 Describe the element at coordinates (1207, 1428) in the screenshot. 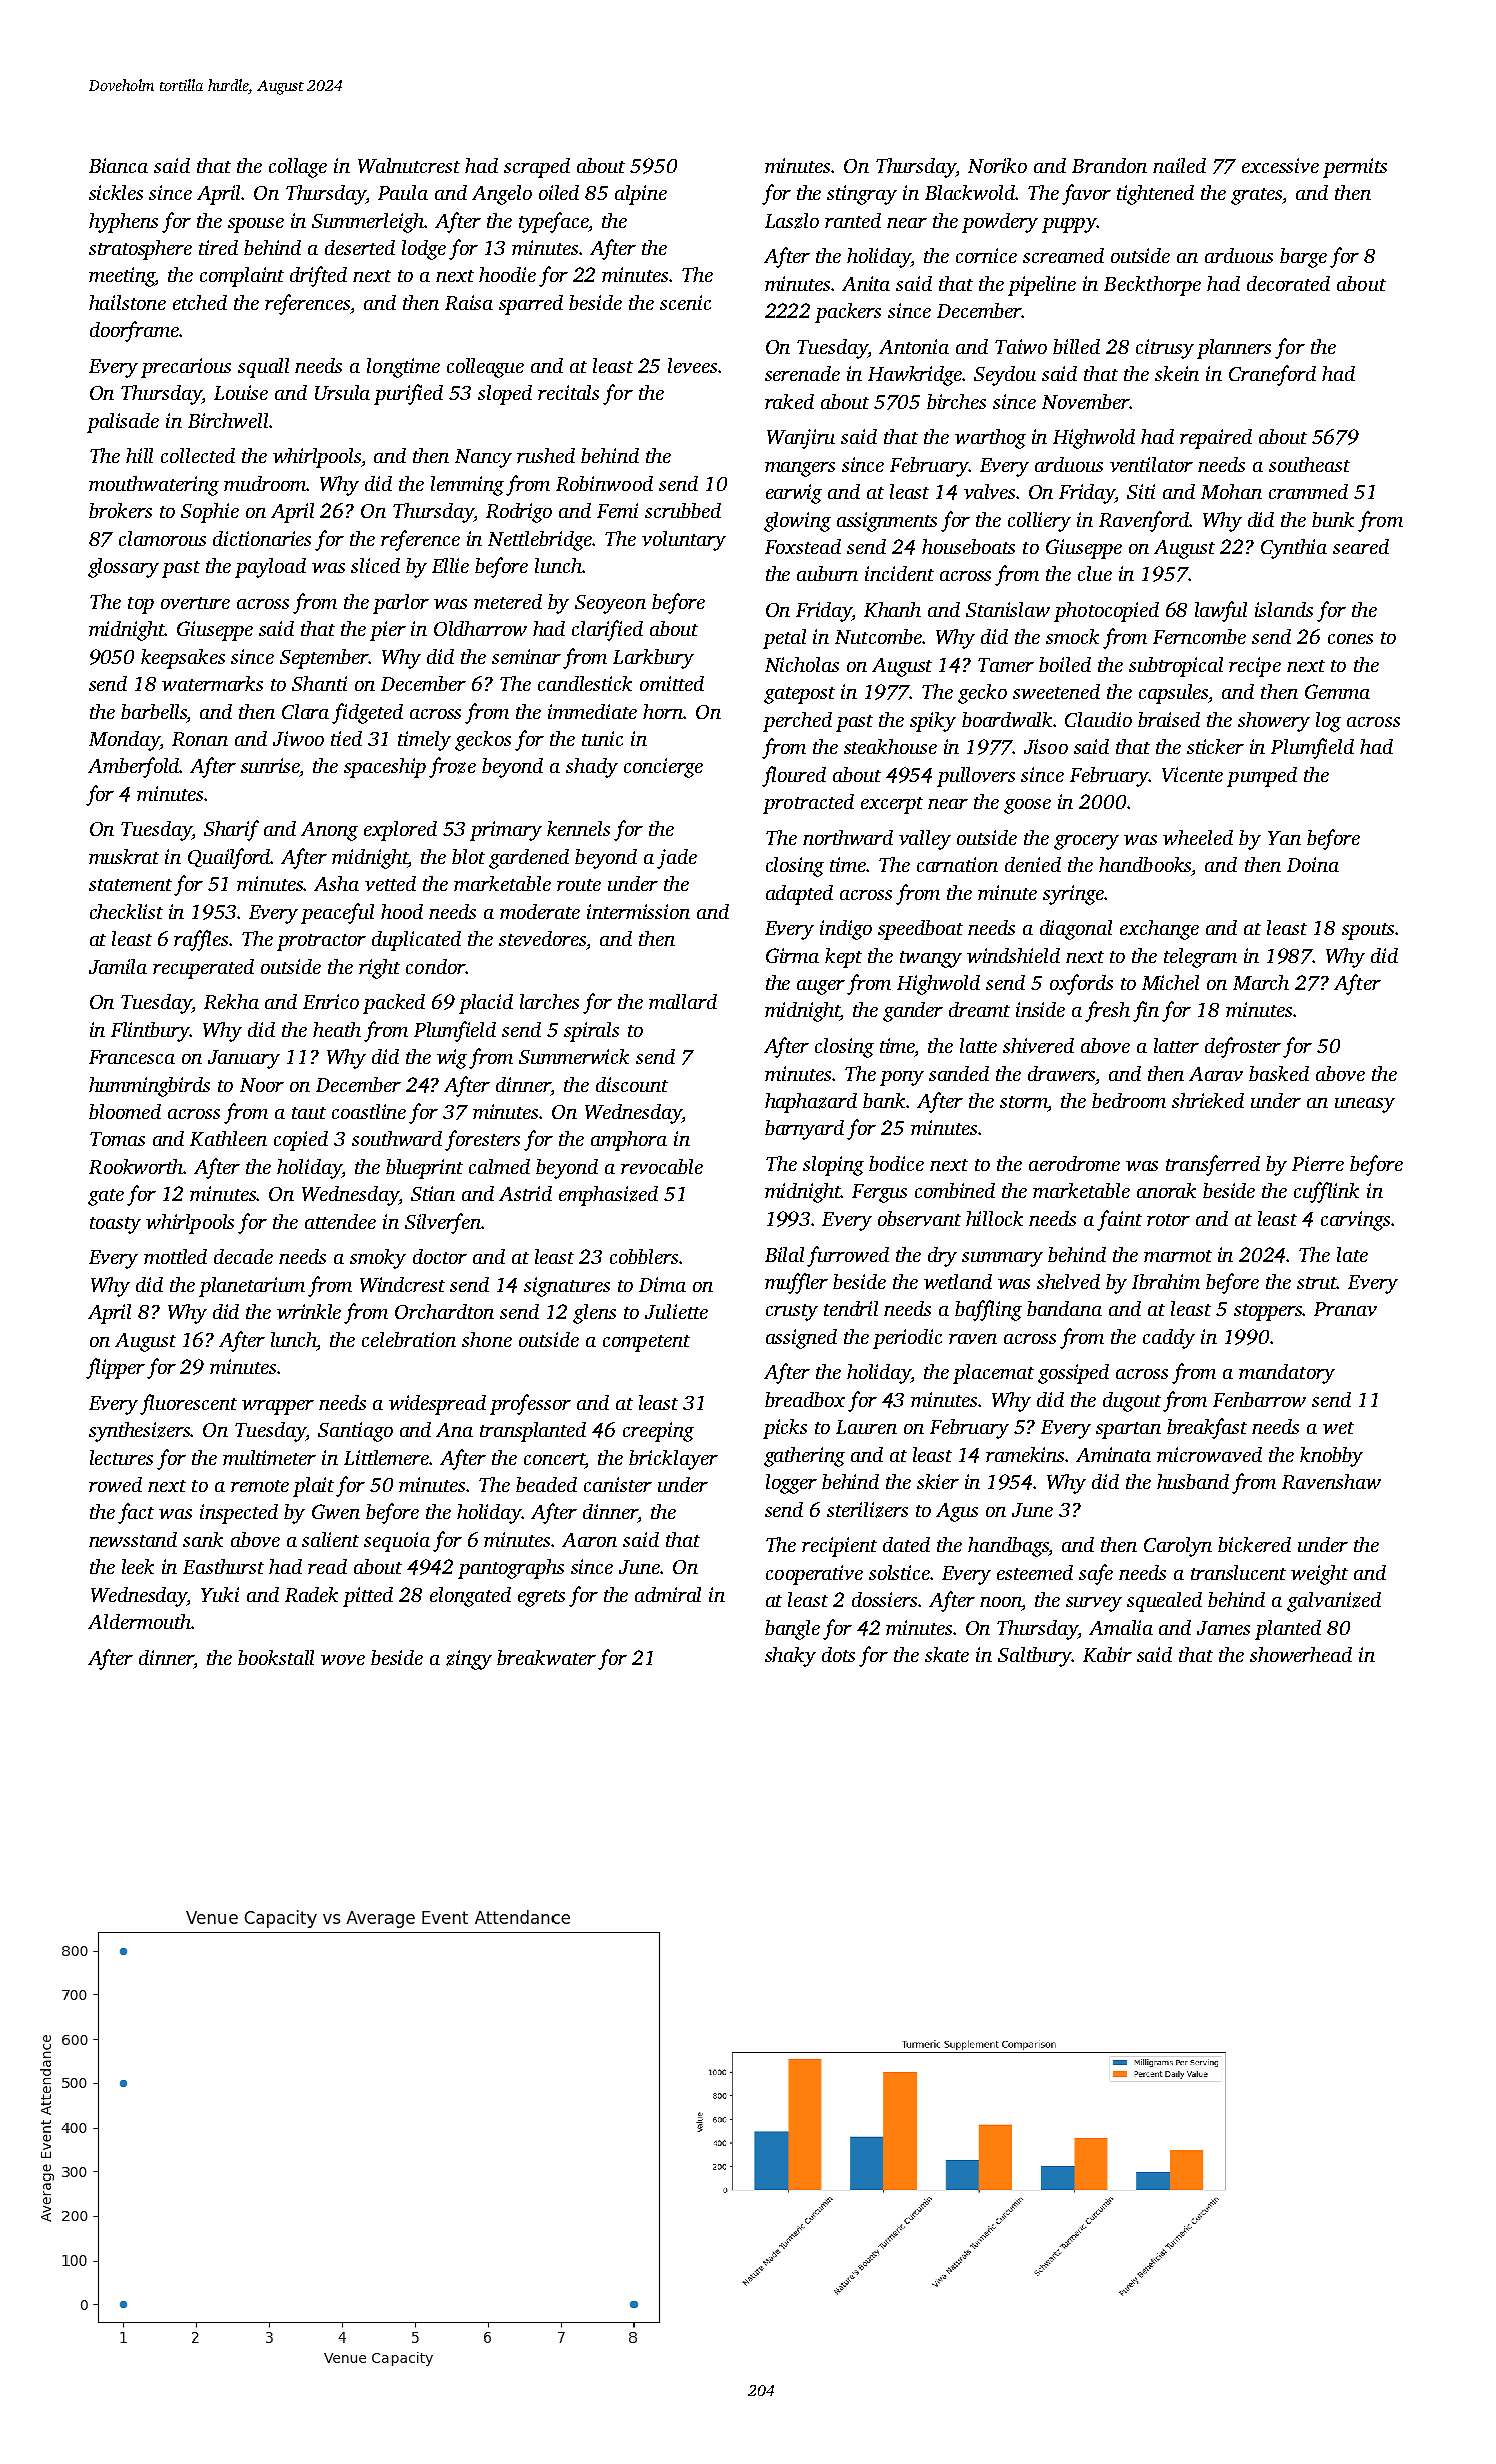

I see `breakfast` at that location.
